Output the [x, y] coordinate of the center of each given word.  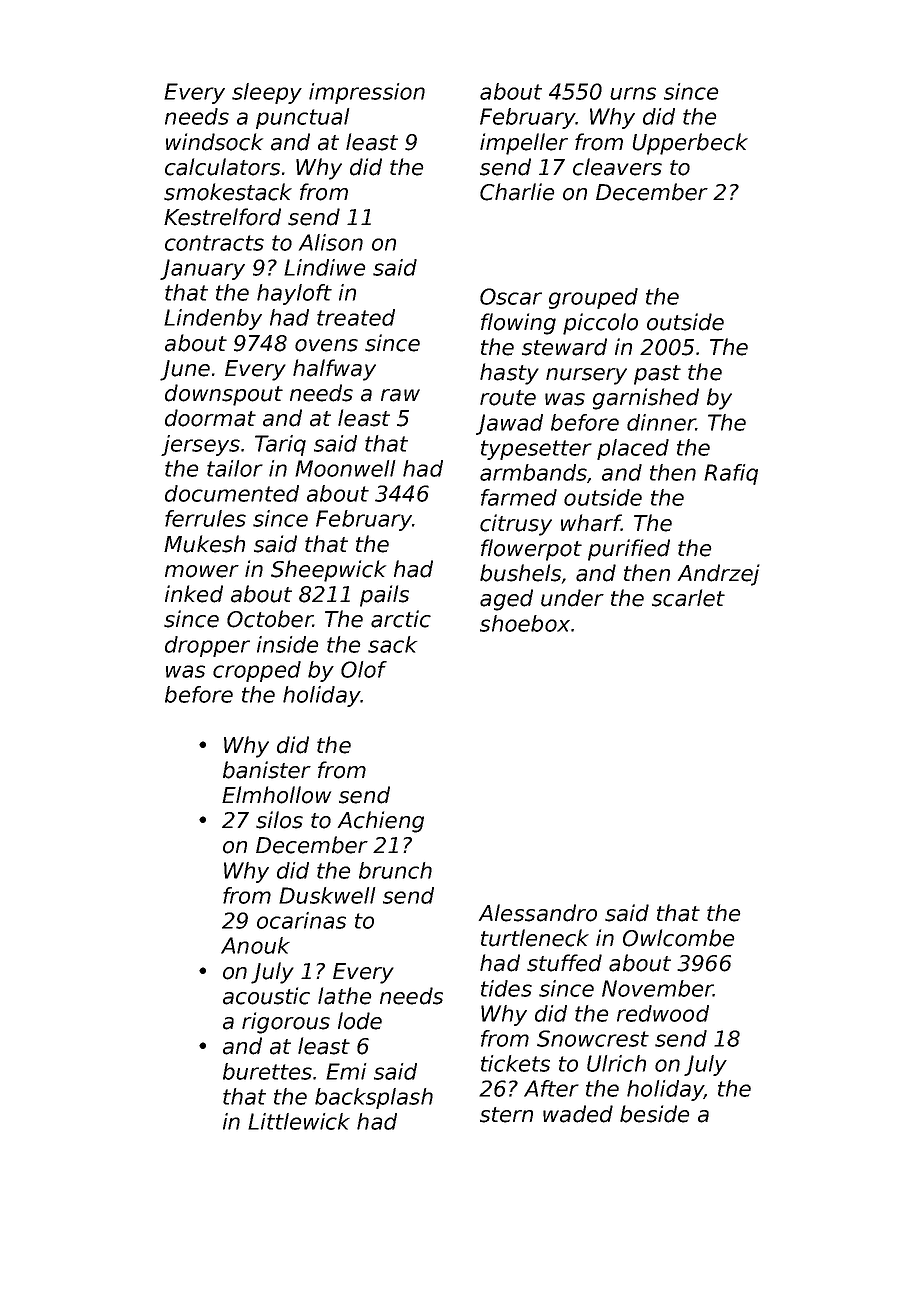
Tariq [280, 445]
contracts [214, 243]
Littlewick [299, 1121]
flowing [518, 324]
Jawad [509, 424]
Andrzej [719, 575]
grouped [593, 298]
